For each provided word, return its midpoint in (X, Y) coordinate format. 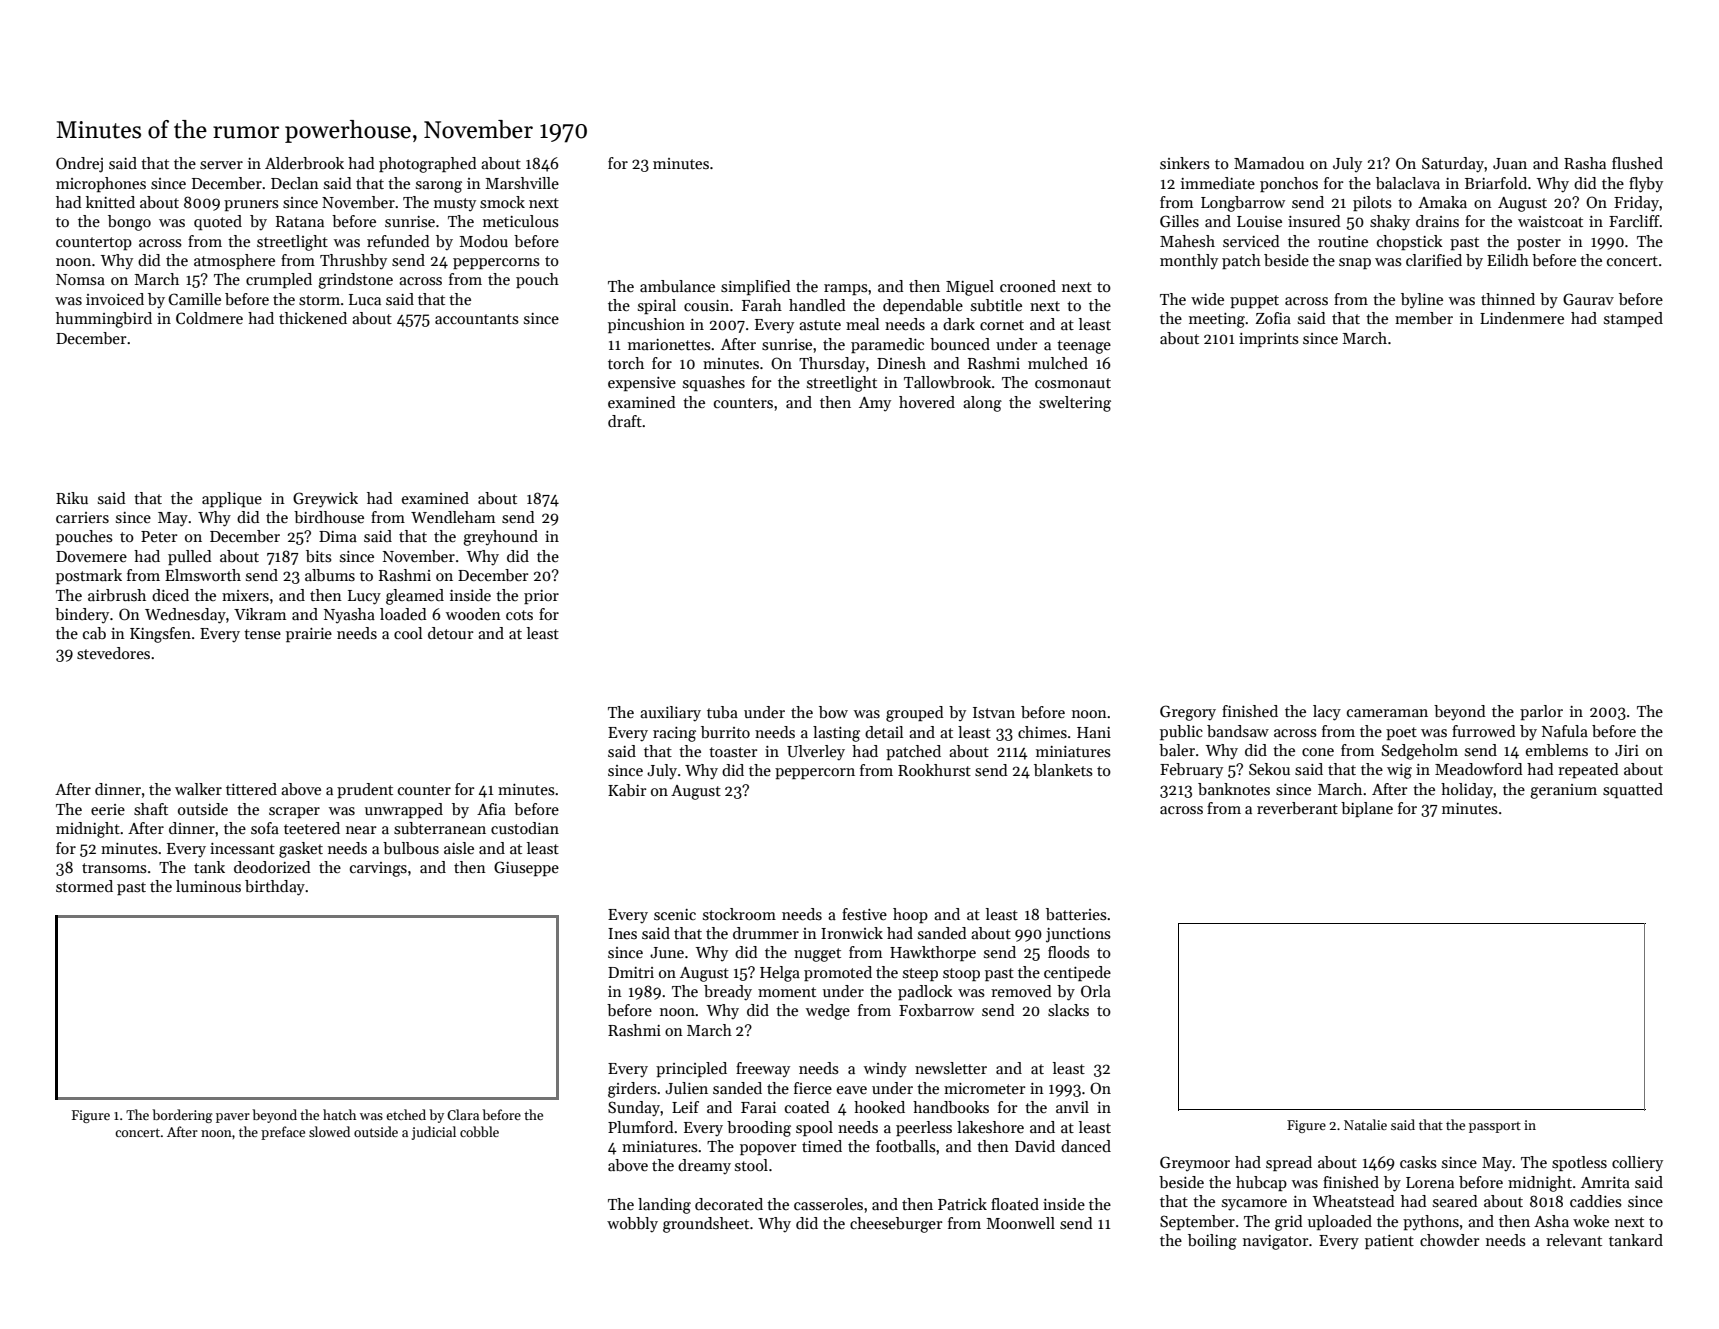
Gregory (1188, 713)
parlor (1541, 712)
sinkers (1185, 163)
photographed (428, 165)
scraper (294, 812)
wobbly (632, 1225)
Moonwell (1021, 1223)
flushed (1637, 163)
